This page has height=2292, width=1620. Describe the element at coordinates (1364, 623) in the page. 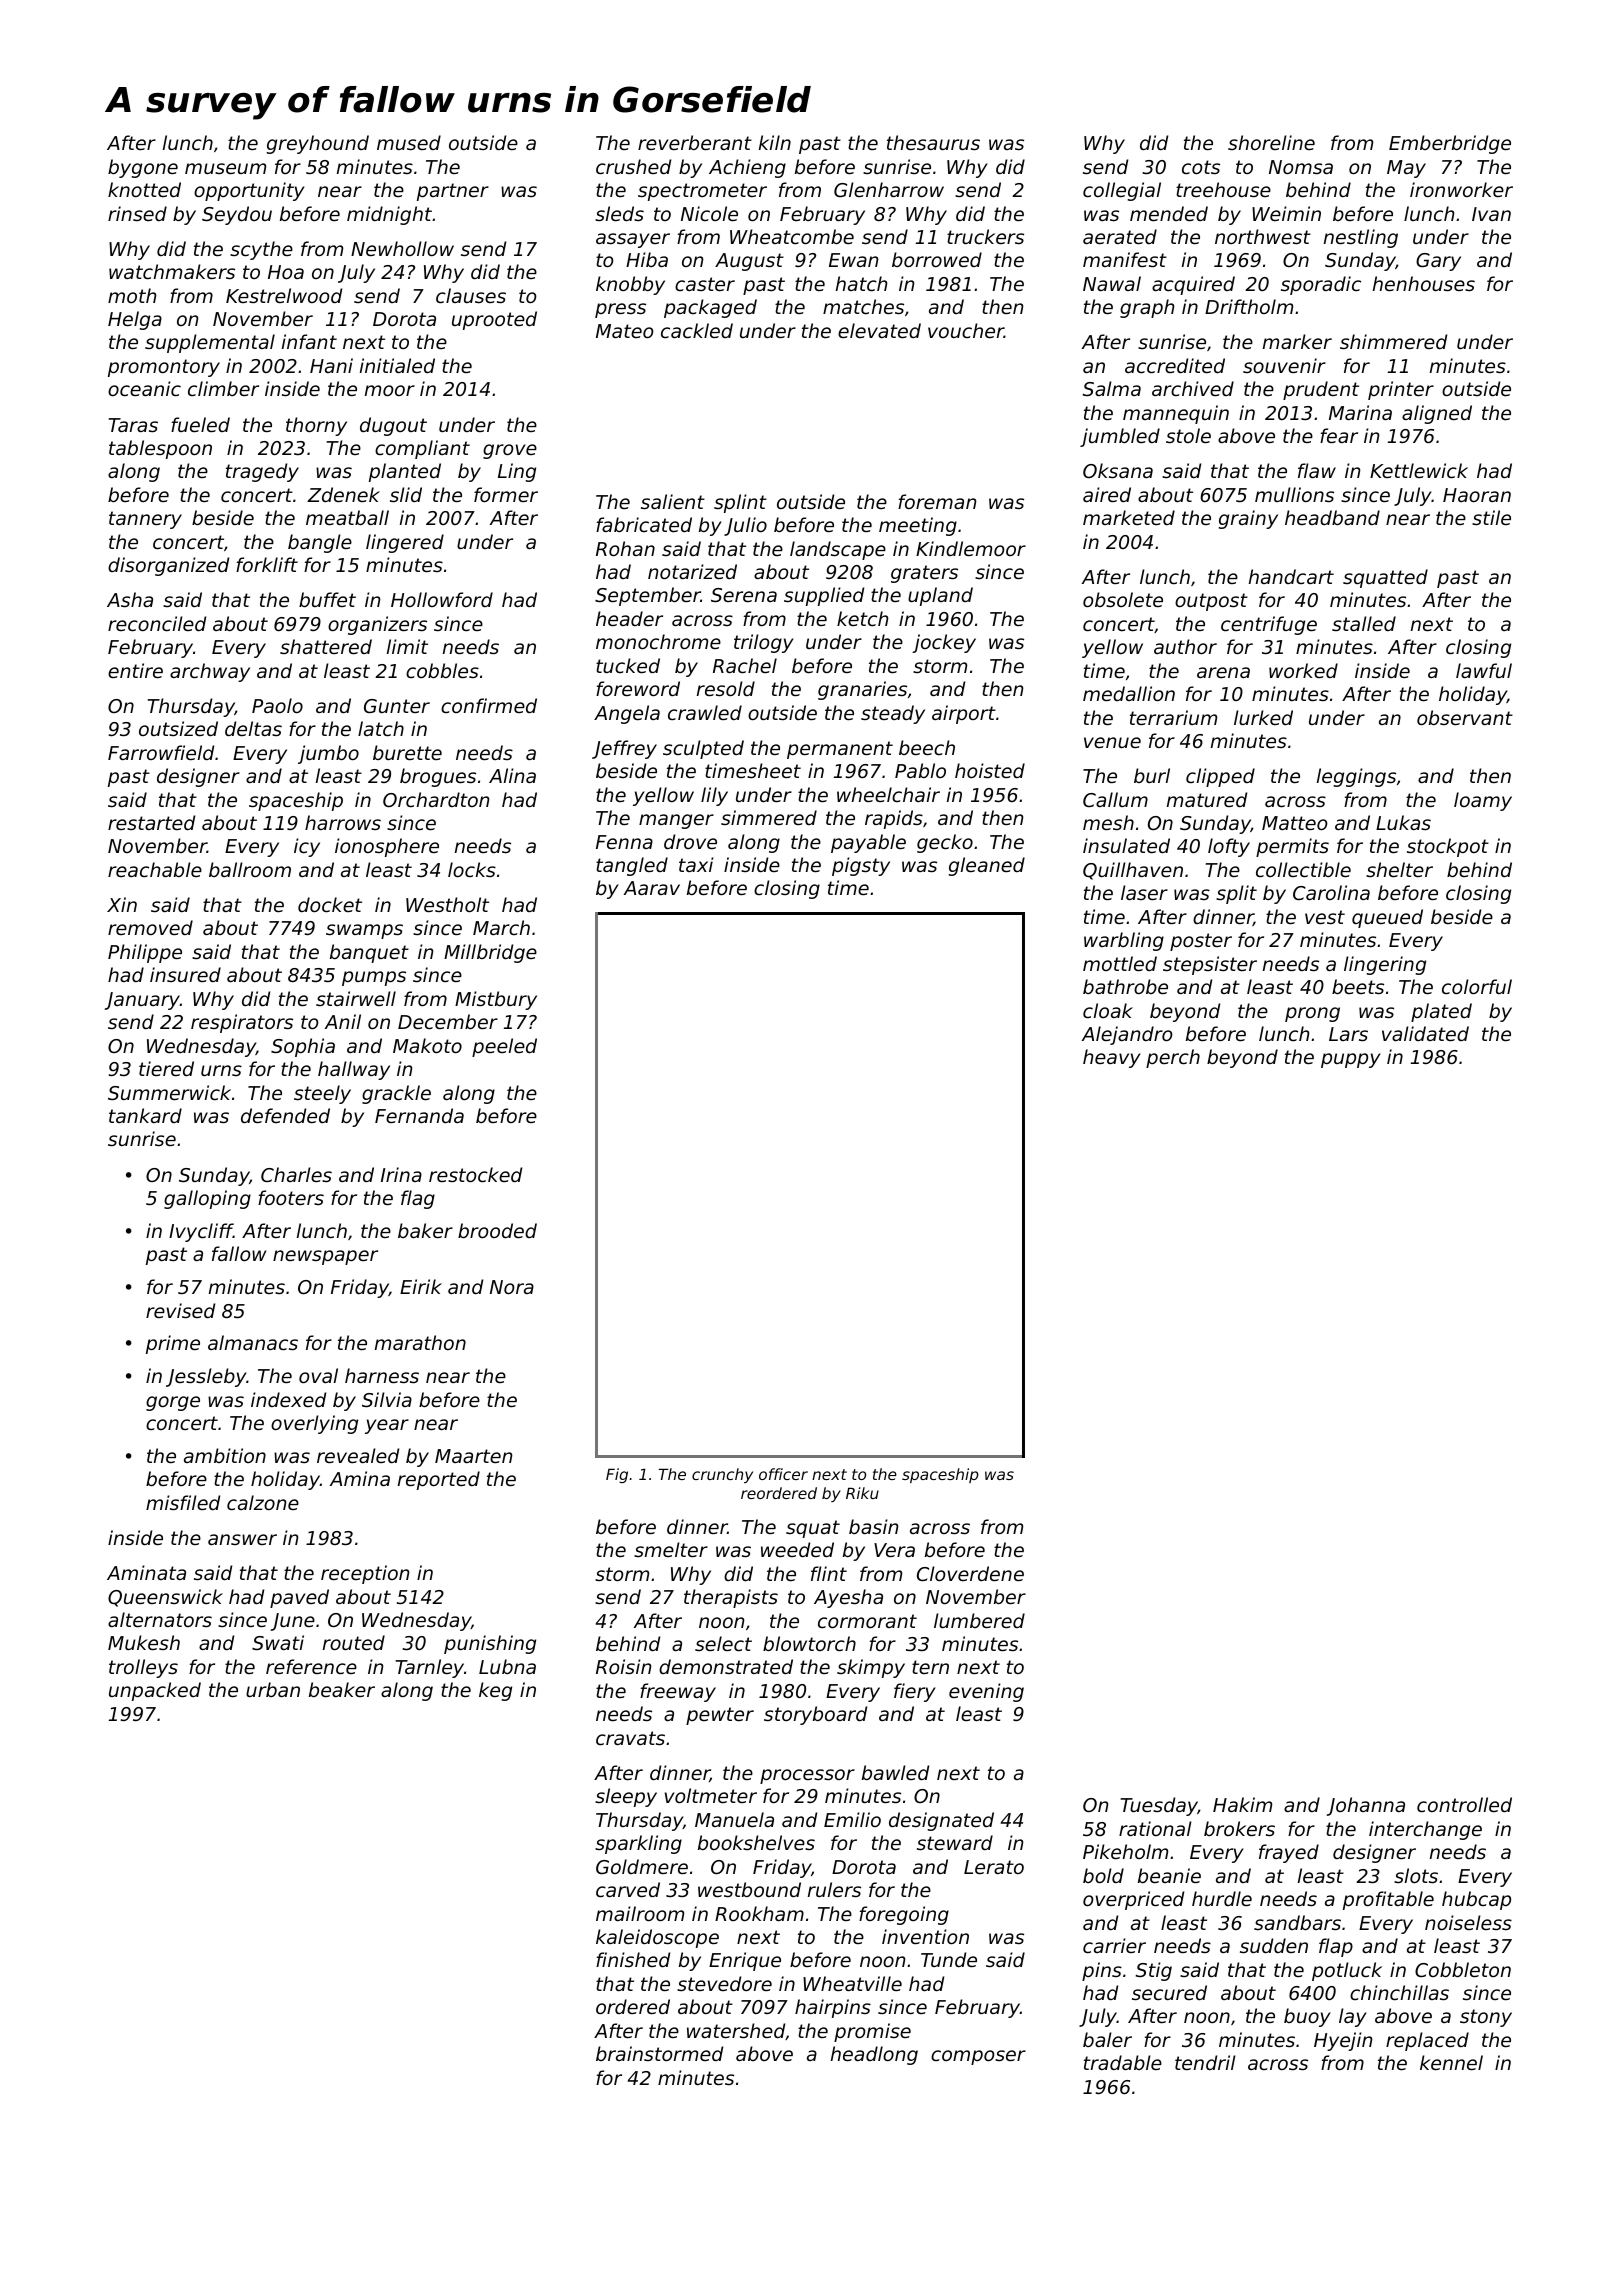

I see `stalled` at that location.
